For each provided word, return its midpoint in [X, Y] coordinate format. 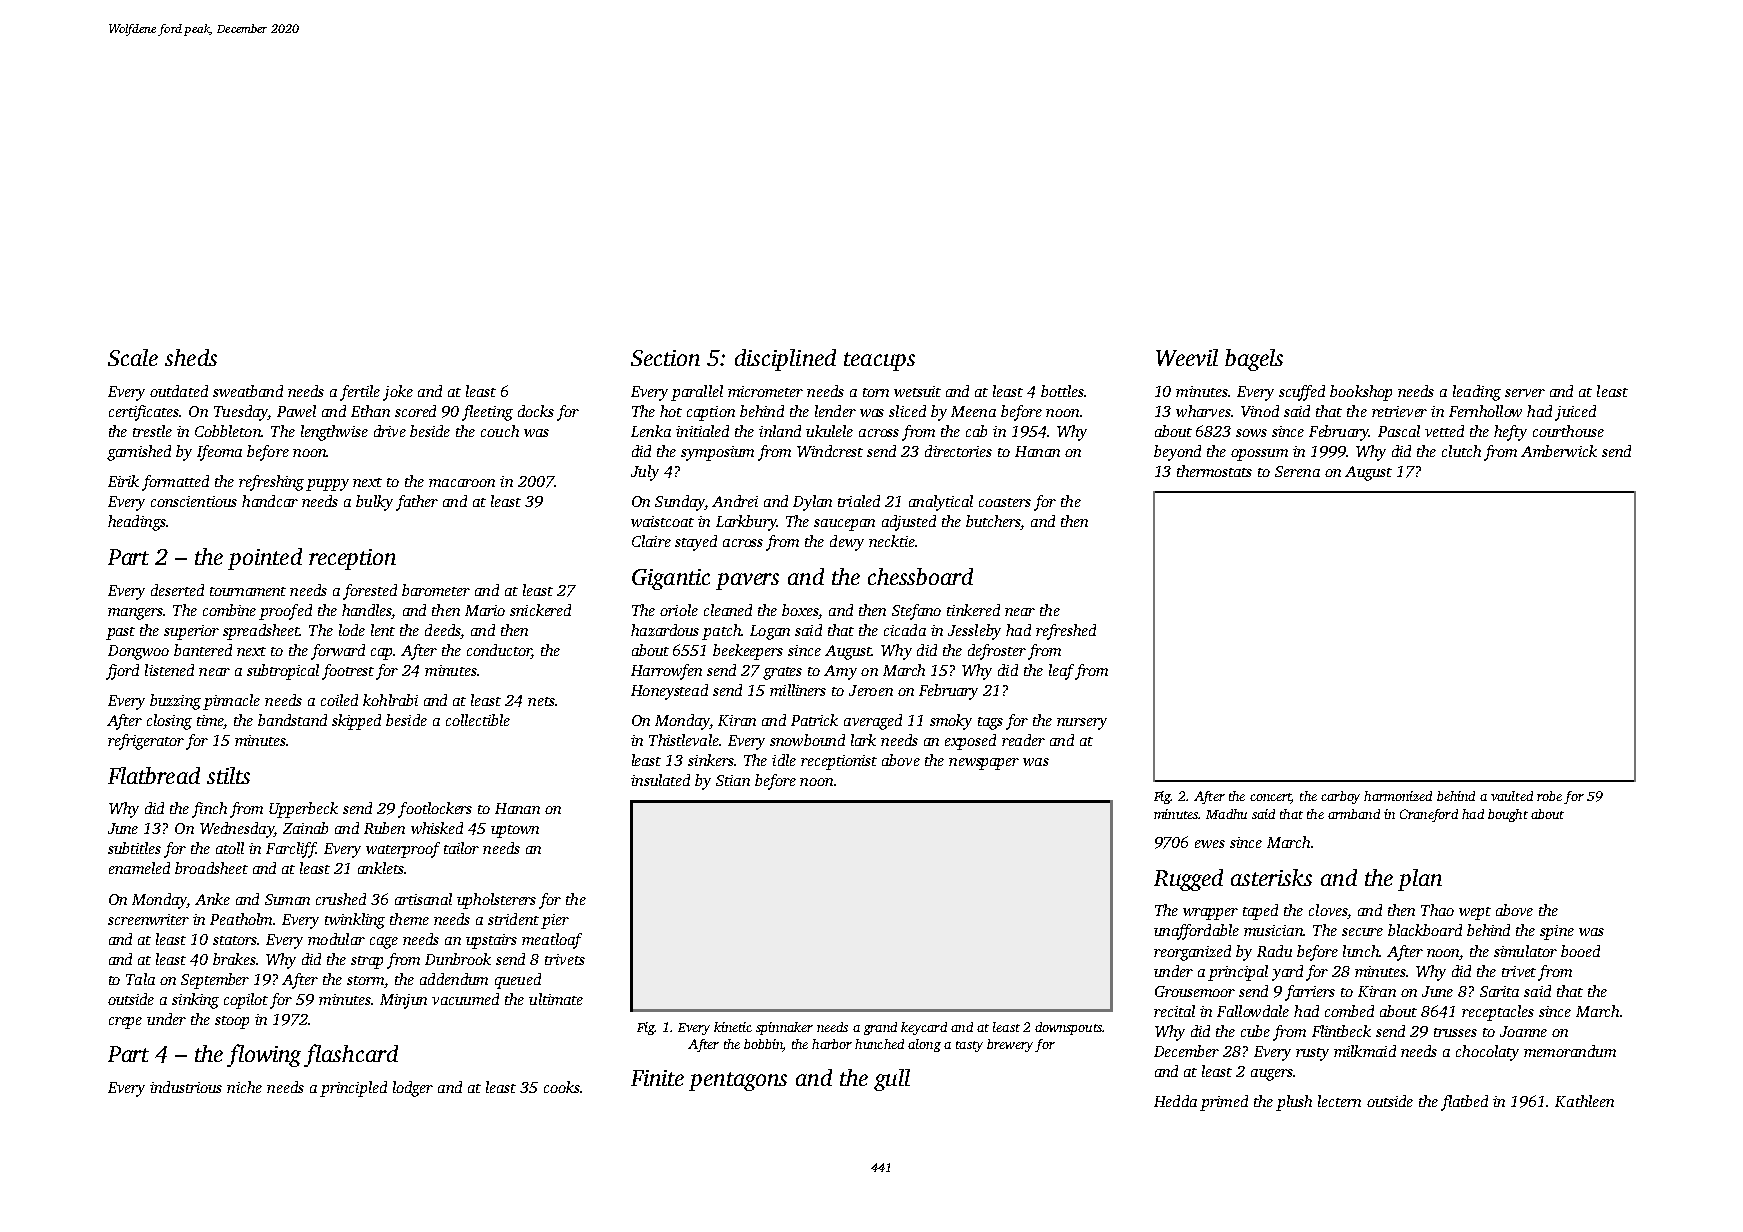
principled [353, 1089]
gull [892, 1080]
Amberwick [1559, 451]
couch [500, 431]
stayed [696, 543]
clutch [1461, 451]
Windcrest [830, 451]
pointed [265, 559]
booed [1580, 951]
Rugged [1188, 880]
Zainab [305, 828]
